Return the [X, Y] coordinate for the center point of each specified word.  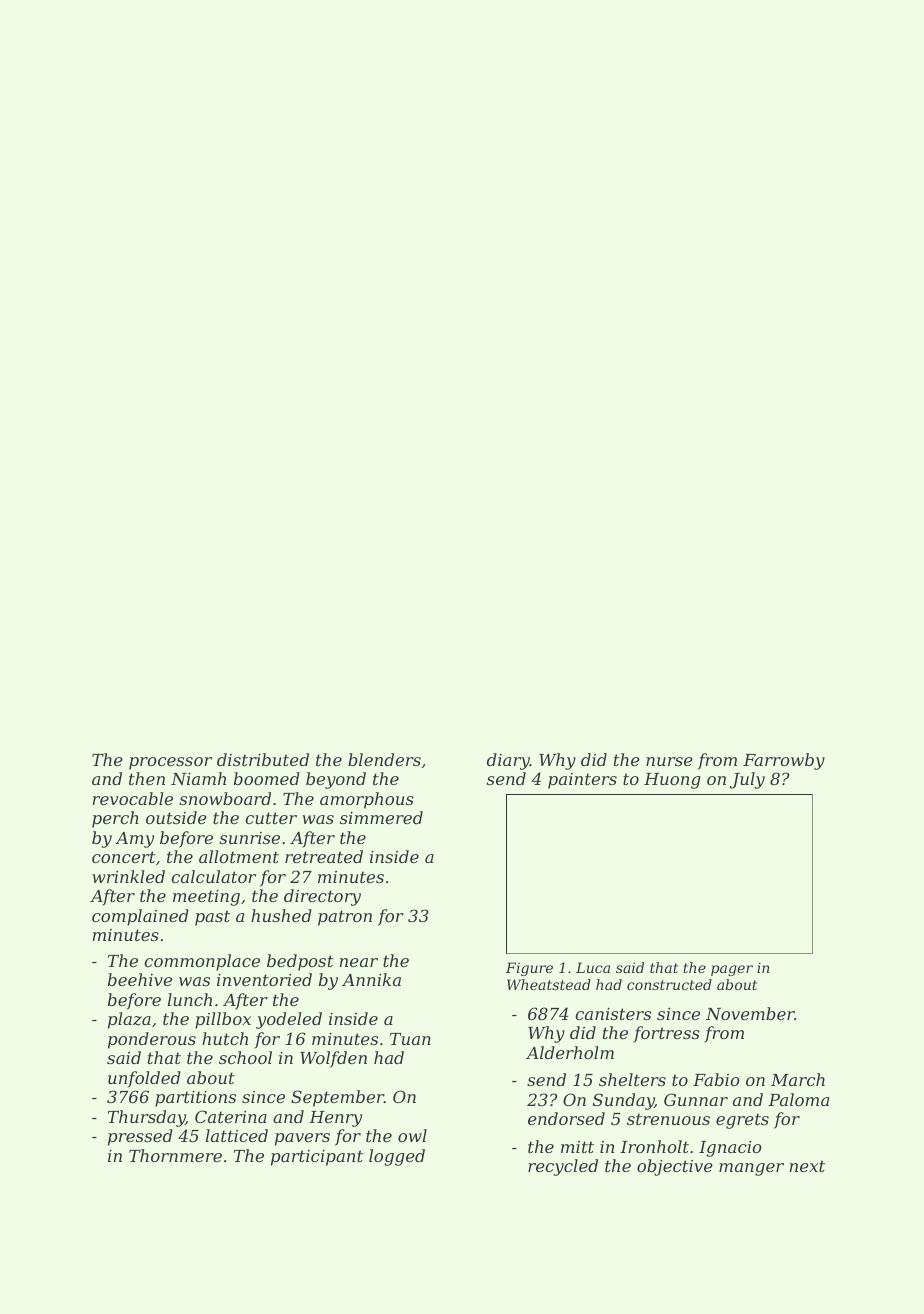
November [750, 1013]
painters [582, 781]
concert [124, 857]
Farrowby [784, 761]
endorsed [566, 1118]
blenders [384, 759]
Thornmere [175, 1155]
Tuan [410, 1039]
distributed [263, 759]
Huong [672, 781]
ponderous [152, 1040]
